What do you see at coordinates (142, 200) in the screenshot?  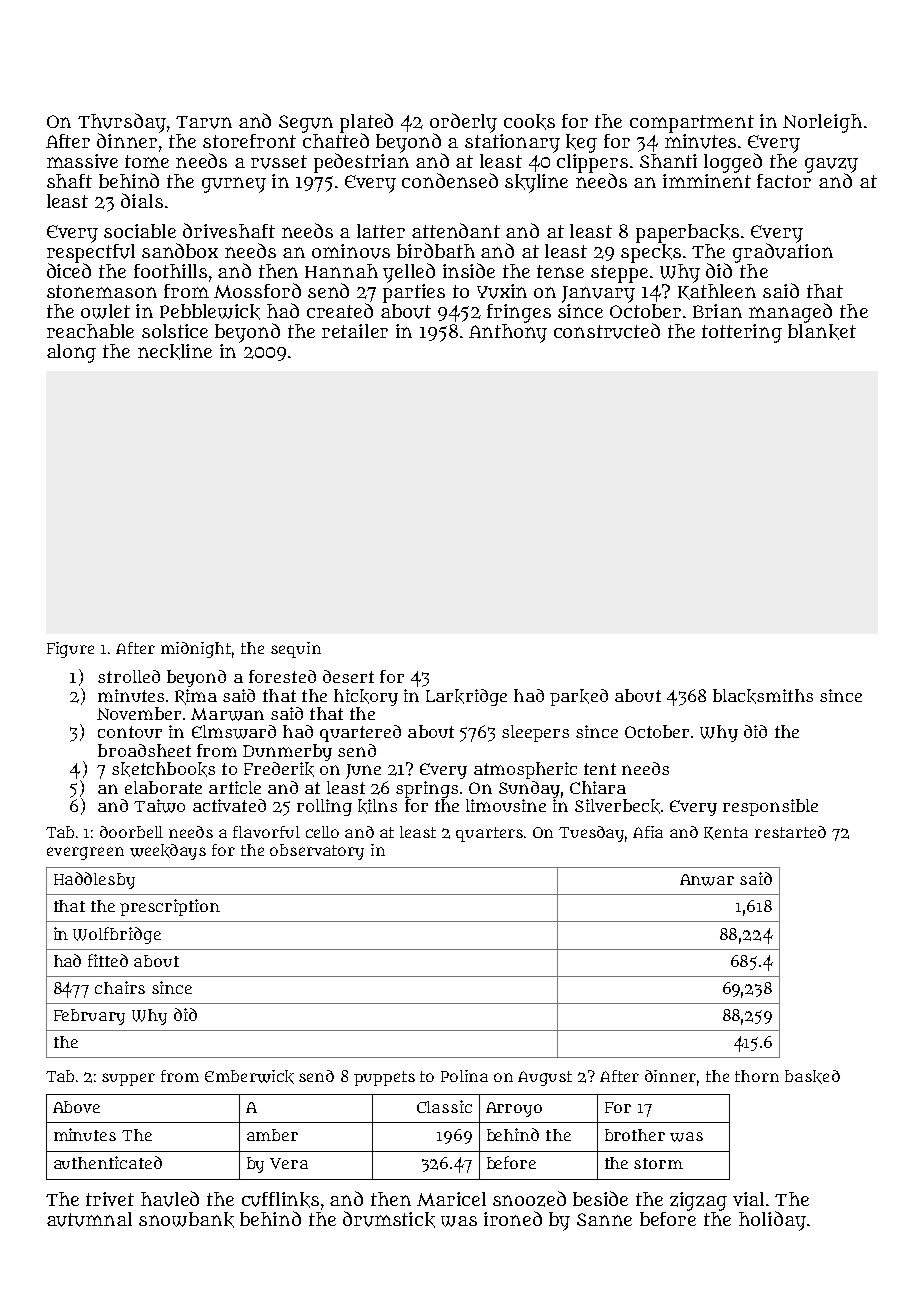 I see `dials` at bounding box center [142, 200].
